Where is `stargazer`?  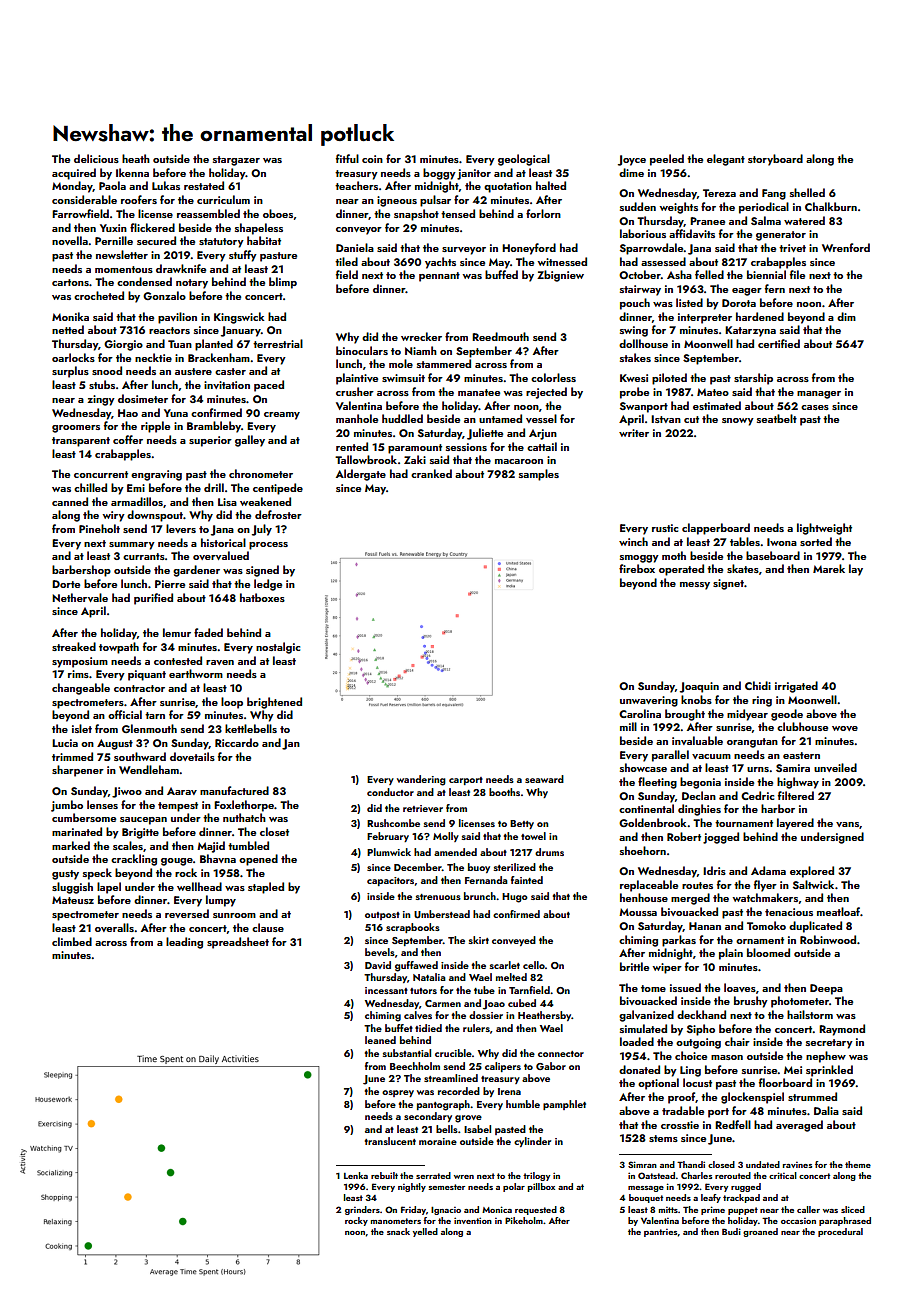 stargazer is located at coordinates (236, 161).
